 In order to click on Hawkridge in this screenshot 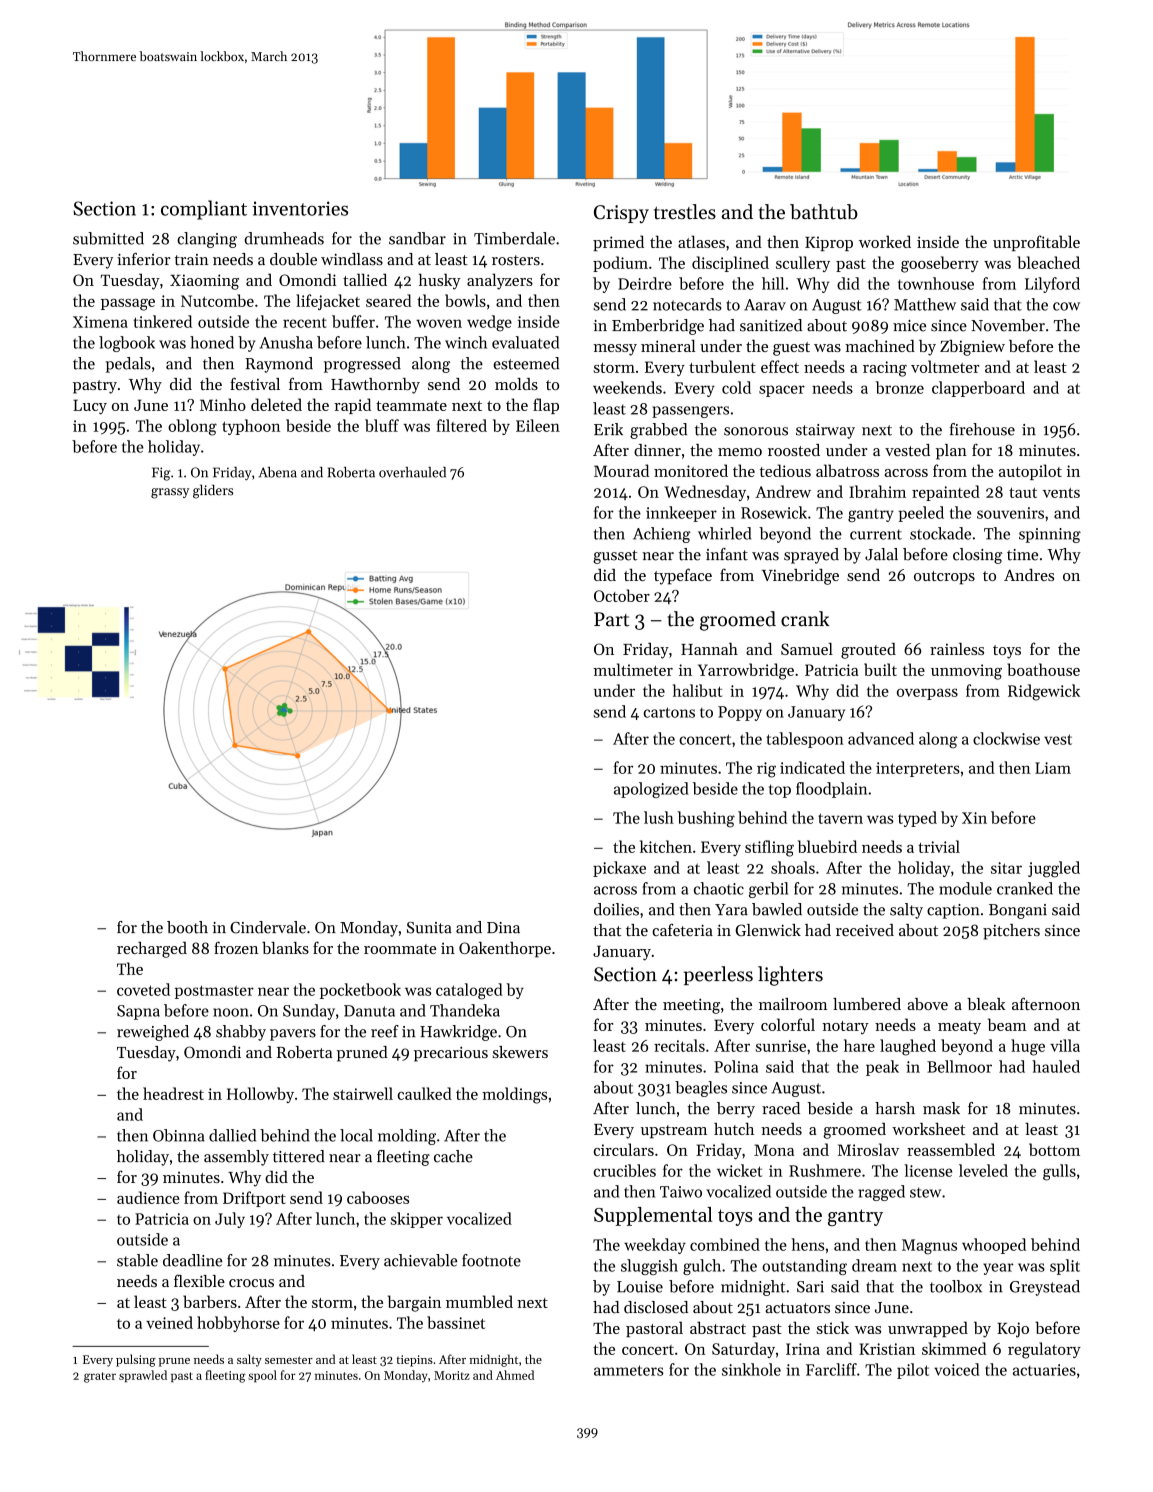, I will do `click(458, 1033)`.
